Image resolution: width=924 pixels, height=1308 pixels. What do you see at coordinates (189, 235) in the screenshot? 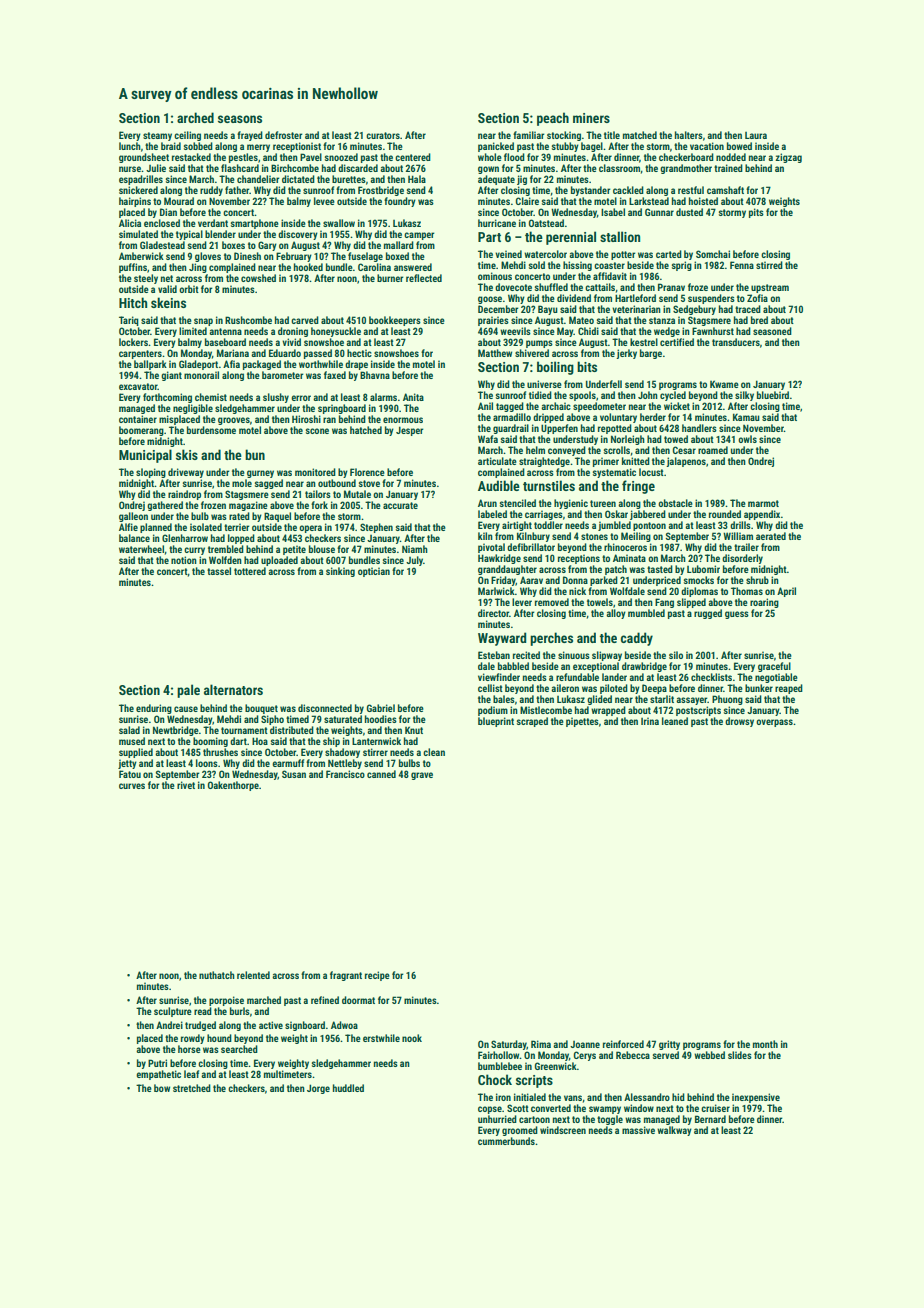
I see `typical` at bounding box center [189, 235].
